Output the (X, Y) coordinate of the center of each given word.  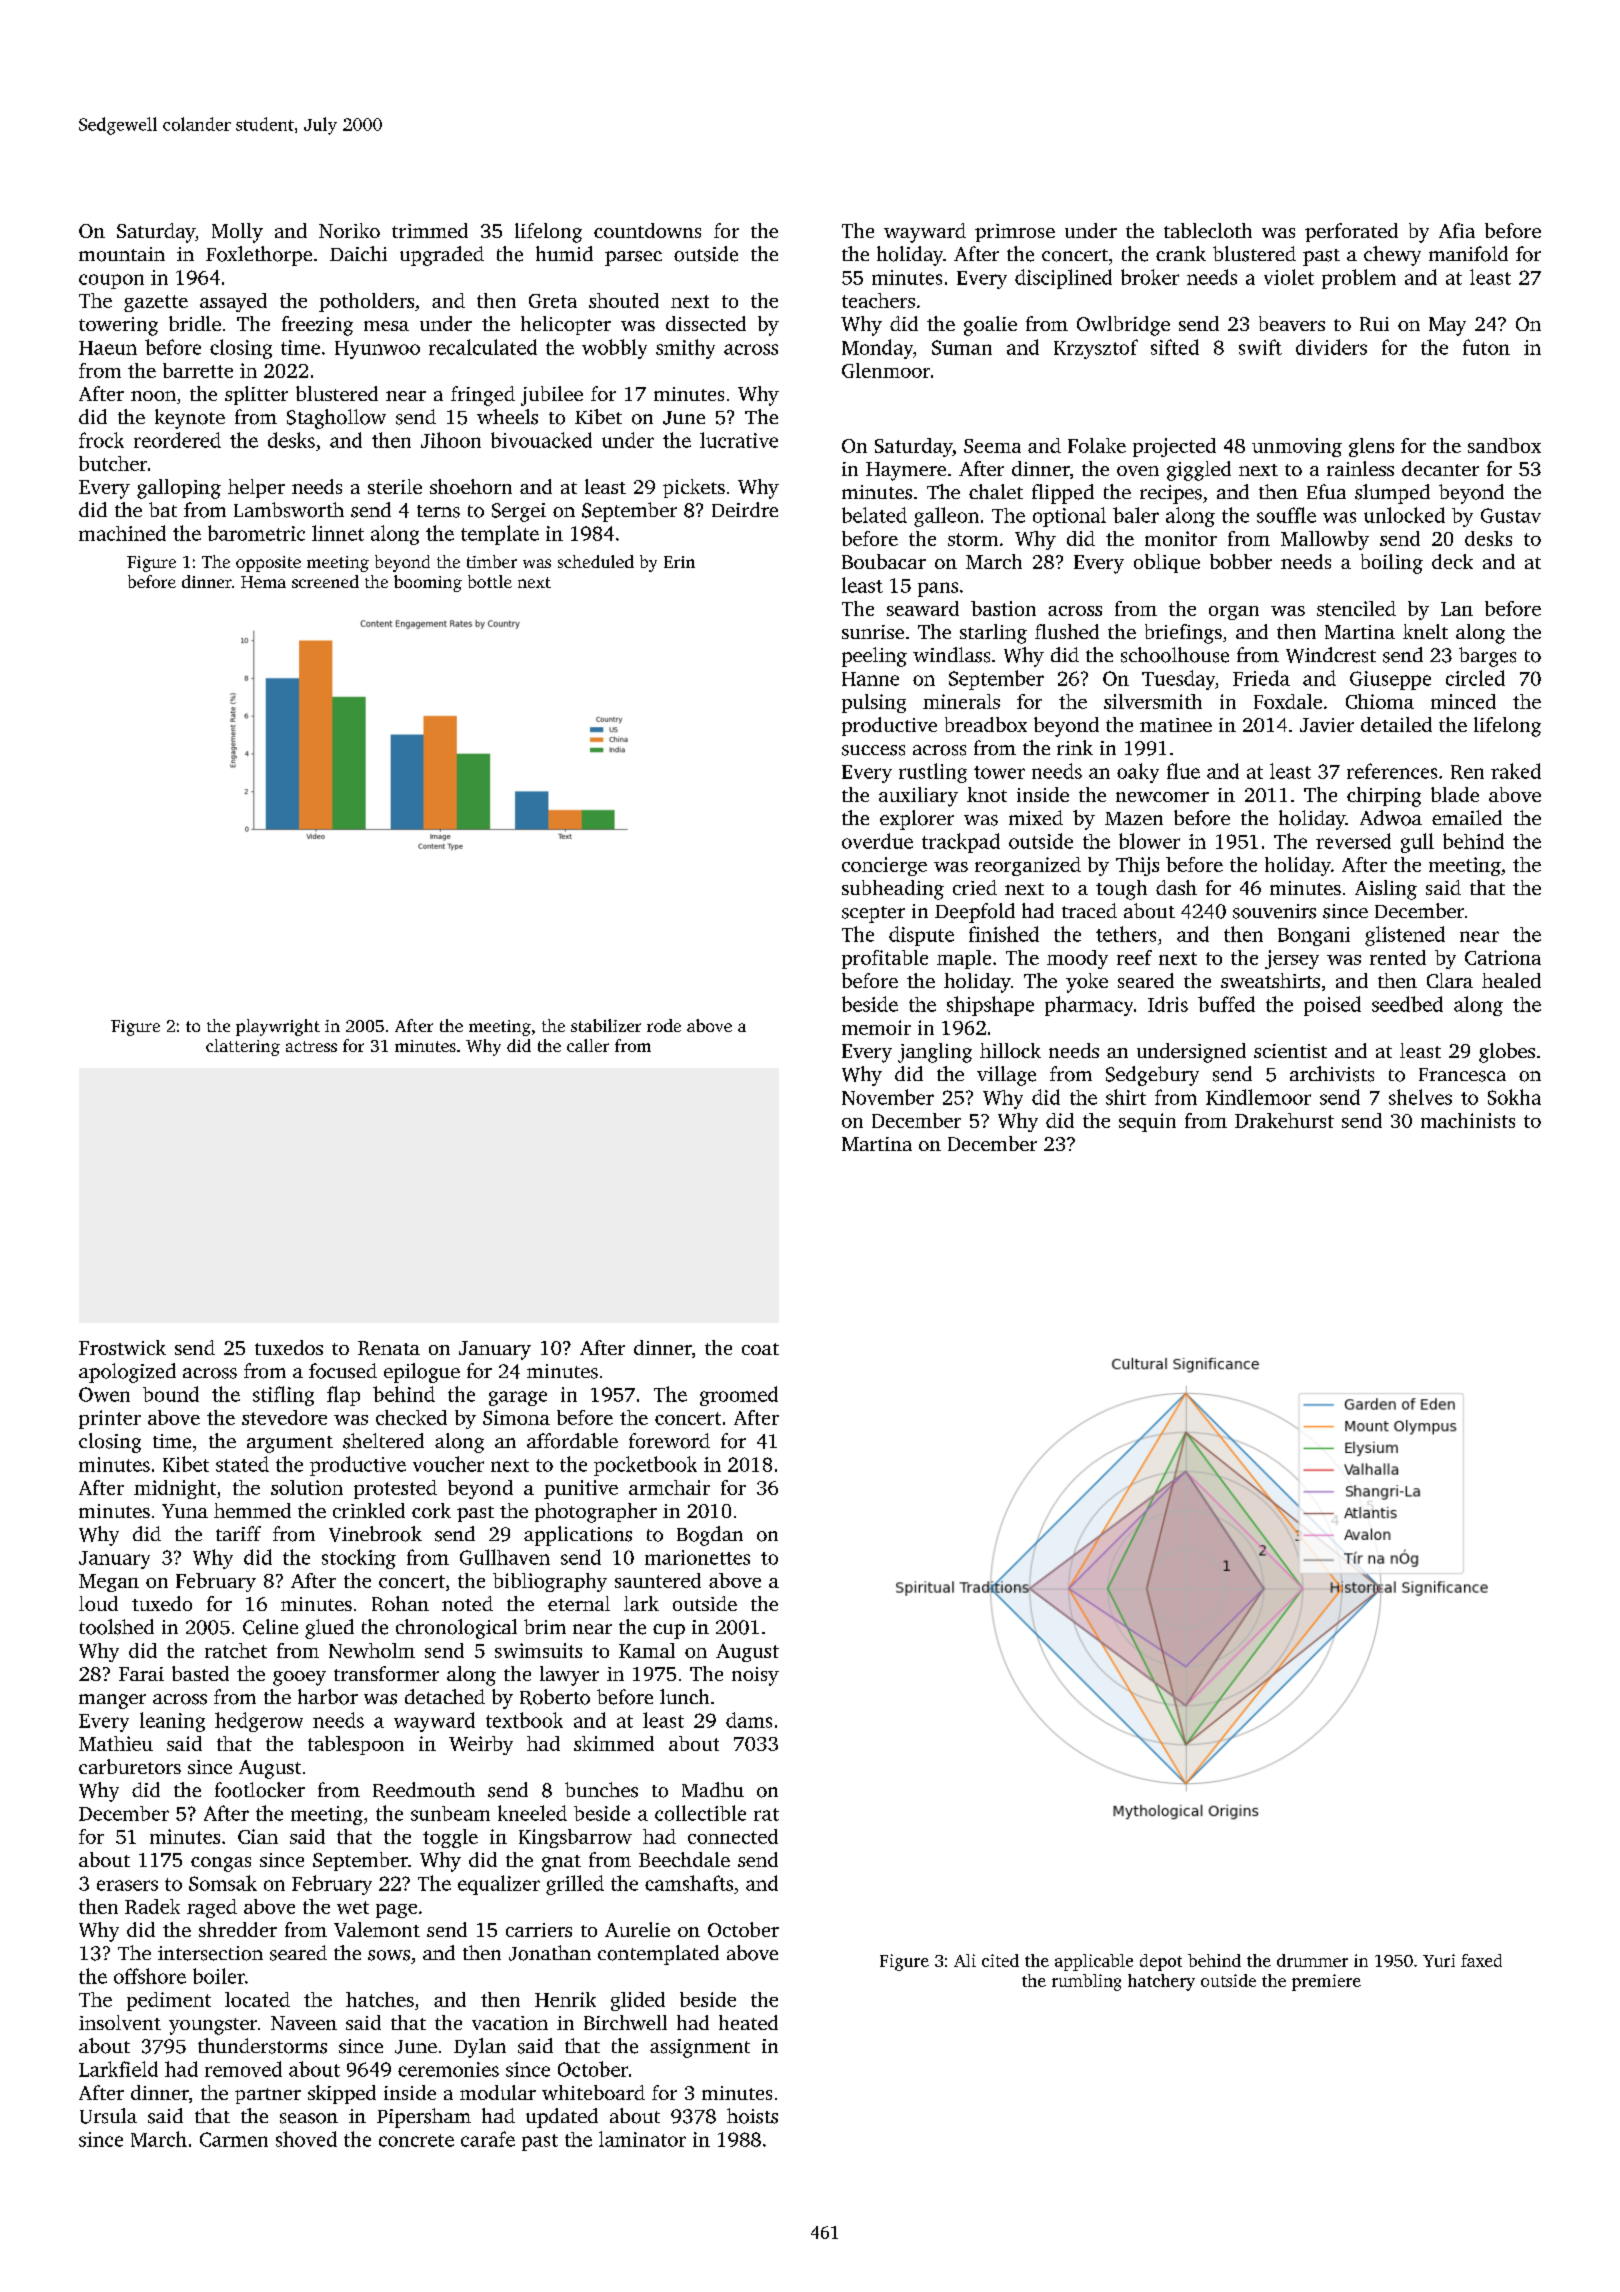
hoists (752, 2116)
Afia (1457, 230)
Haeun (108, 348)
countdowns (647, 230)
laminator (642, 2139)
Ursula (108, 2116)
